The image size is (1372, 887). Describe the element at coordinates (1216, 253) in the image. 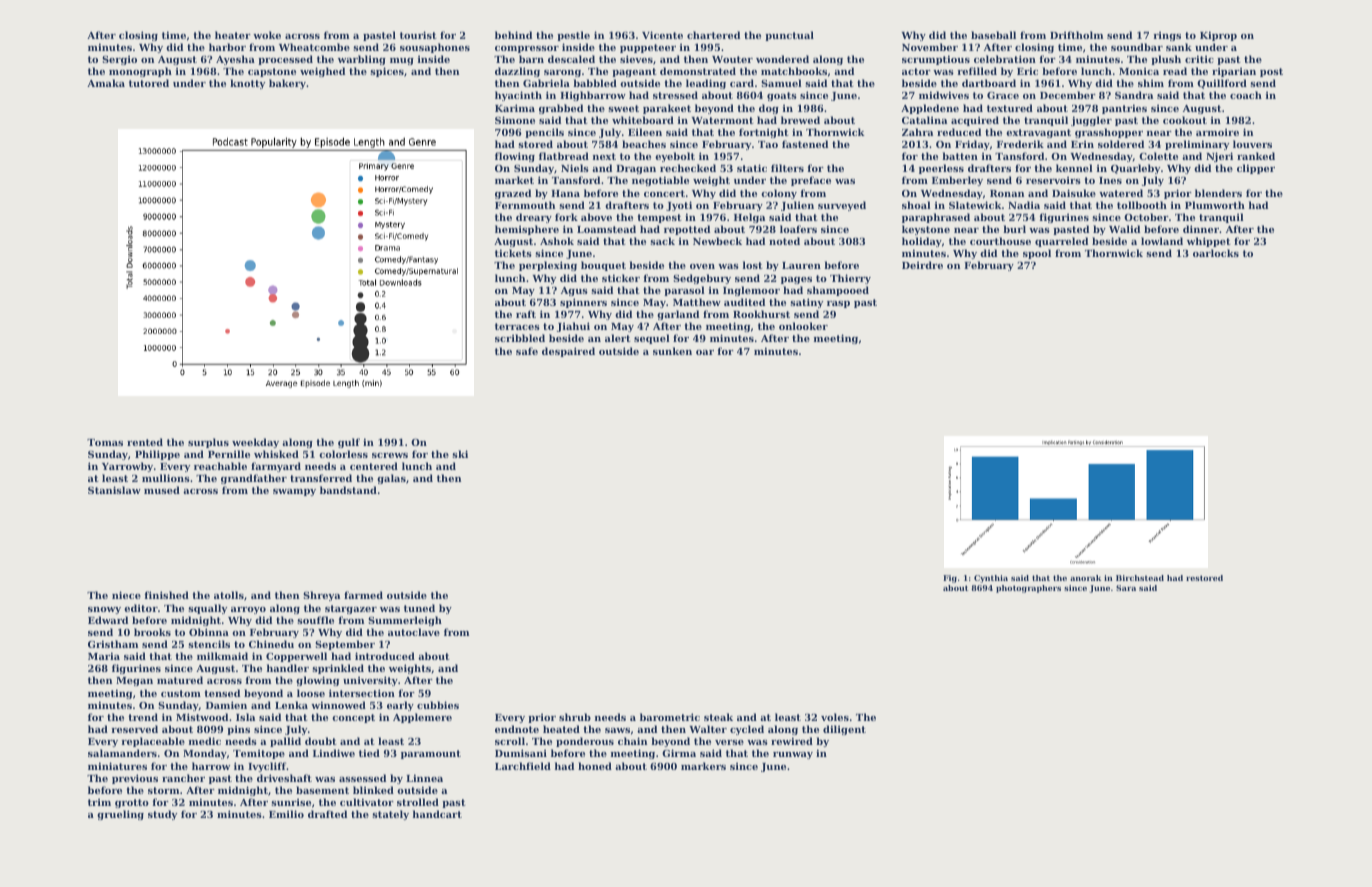

I see `oarlocks` at that location.
